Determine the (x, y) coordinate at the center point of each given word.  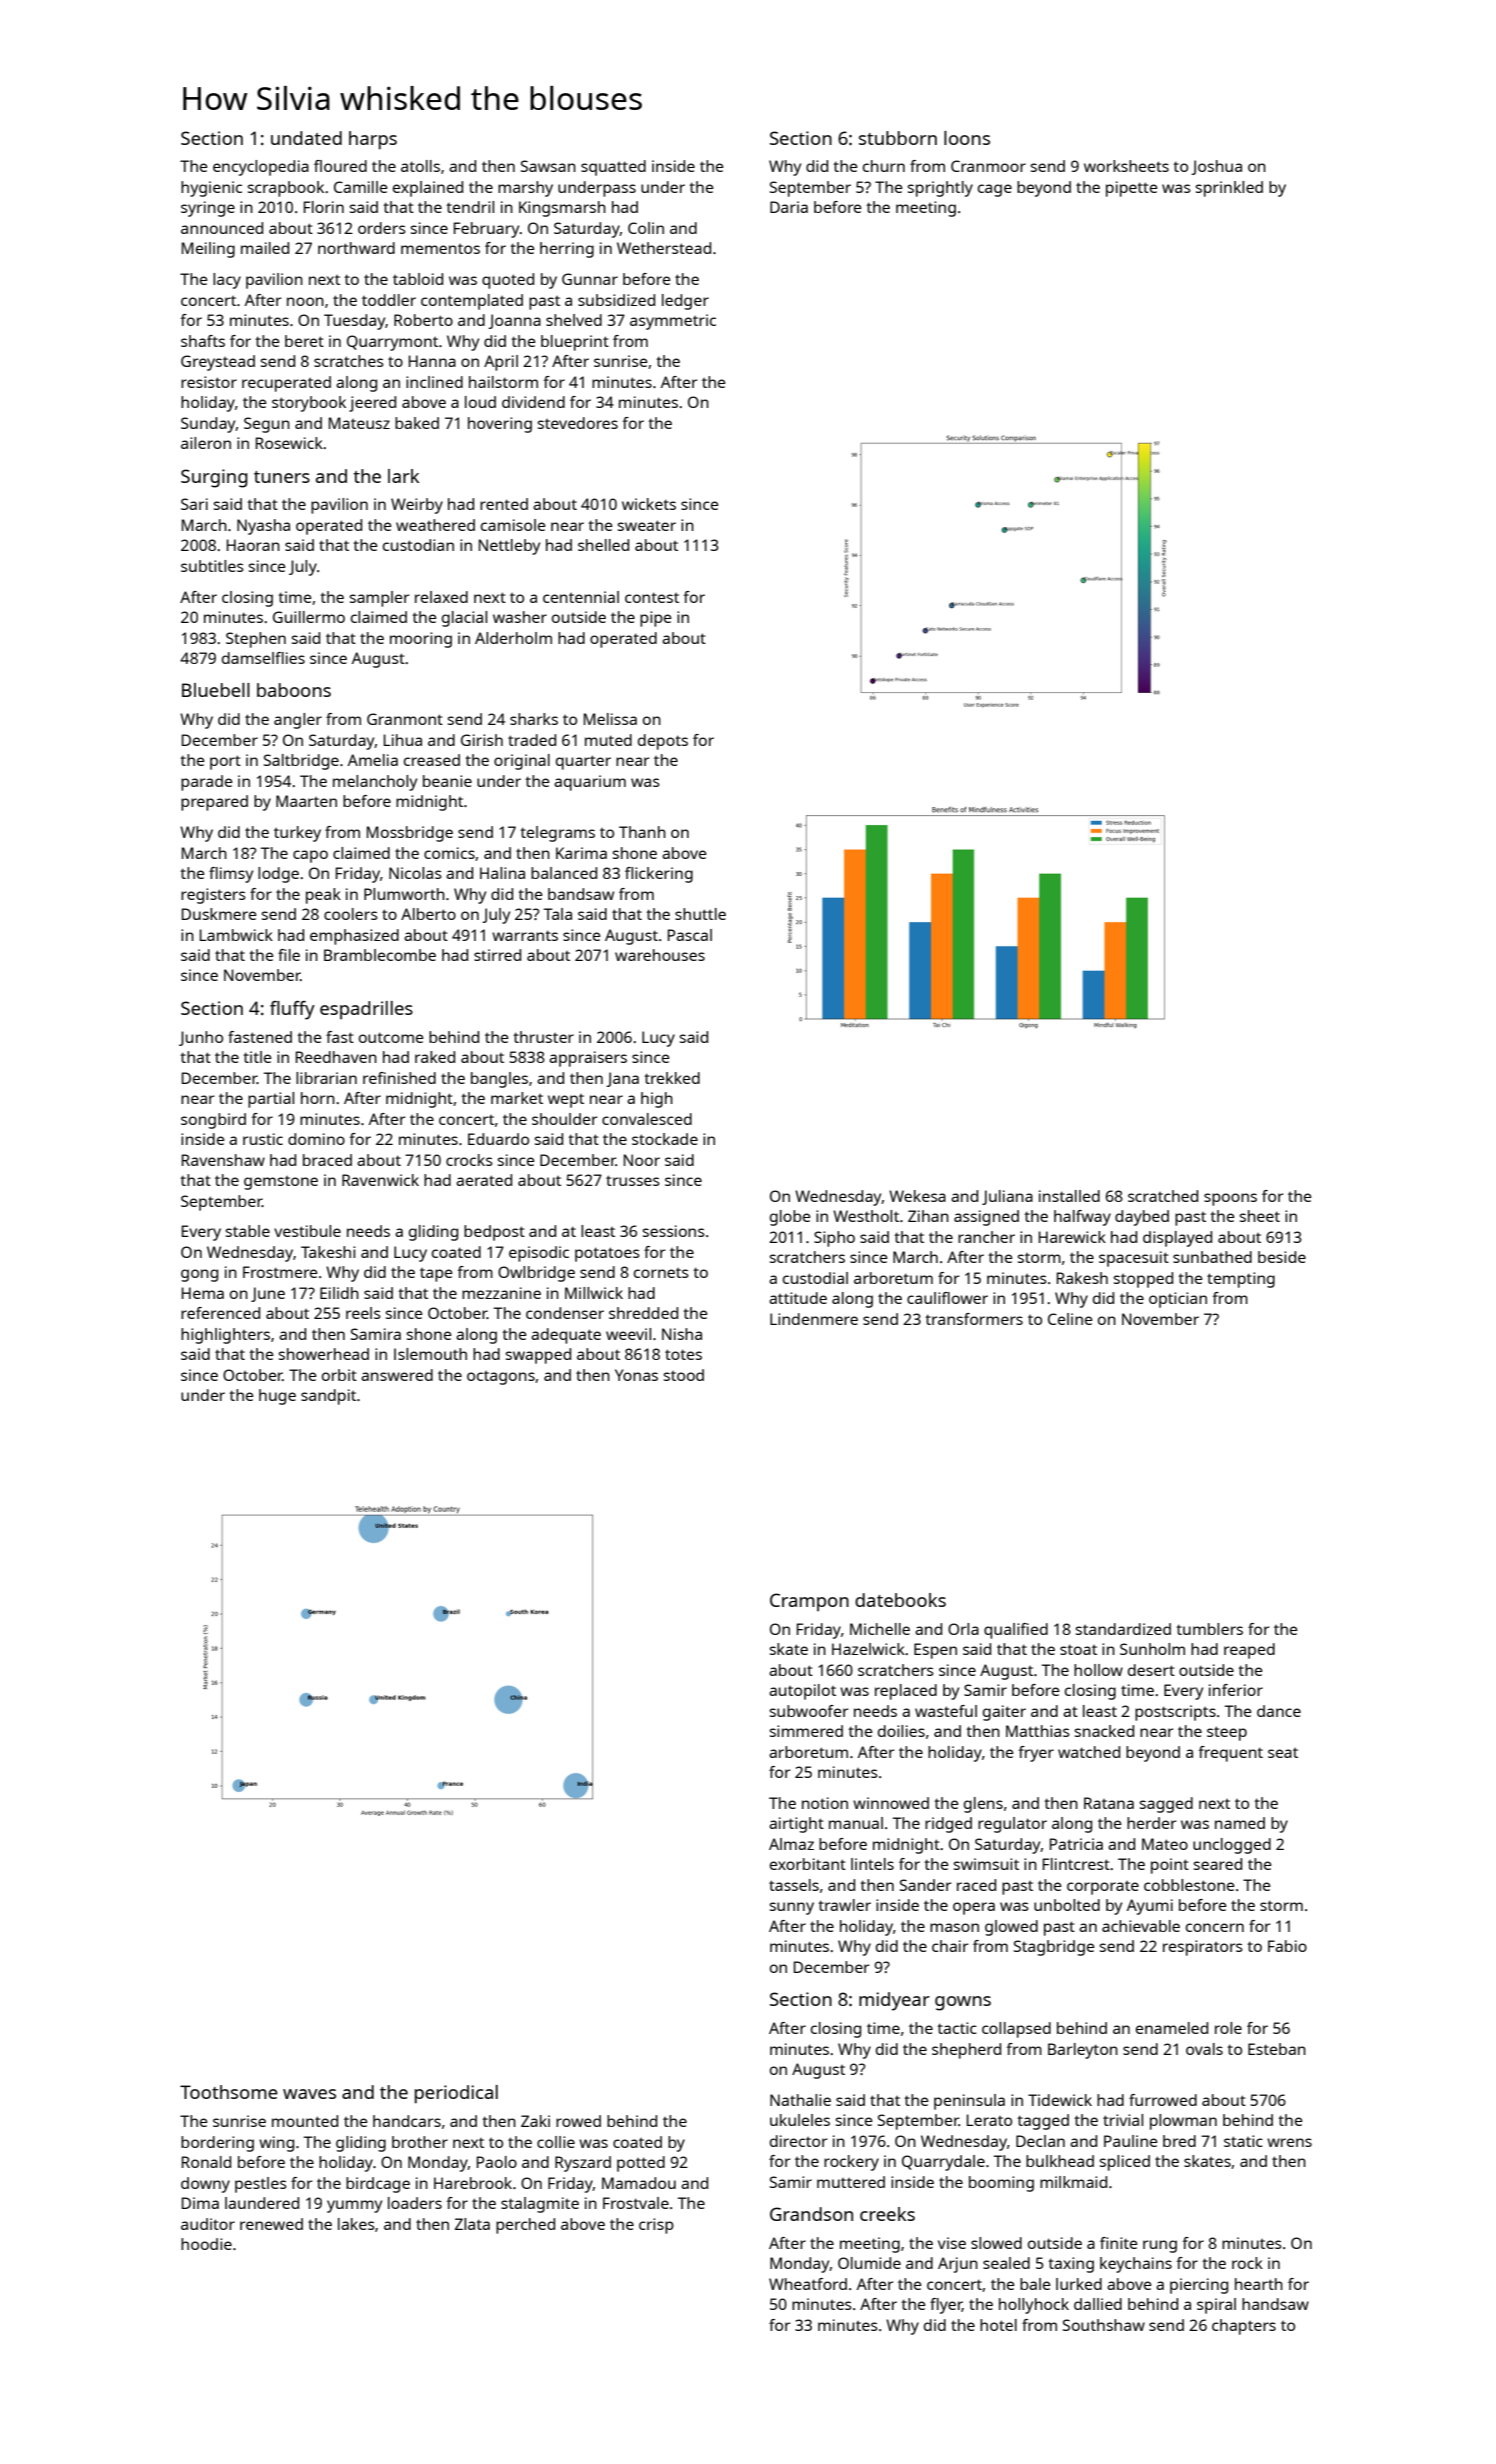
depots (663, 742)
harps (373, 140)
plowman (1183, 2122)
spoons (1230, 1199)
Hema (203, 1293)
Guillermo (309, 617)
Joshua (1216, 167)
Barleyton (1083, 2051)
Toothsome (229, 2092)
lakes (356, 2224)
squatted (613, 168)
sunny (792, 1908)
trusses (633, 1180)
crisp (656, 2226)
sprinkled (1229, 189)
